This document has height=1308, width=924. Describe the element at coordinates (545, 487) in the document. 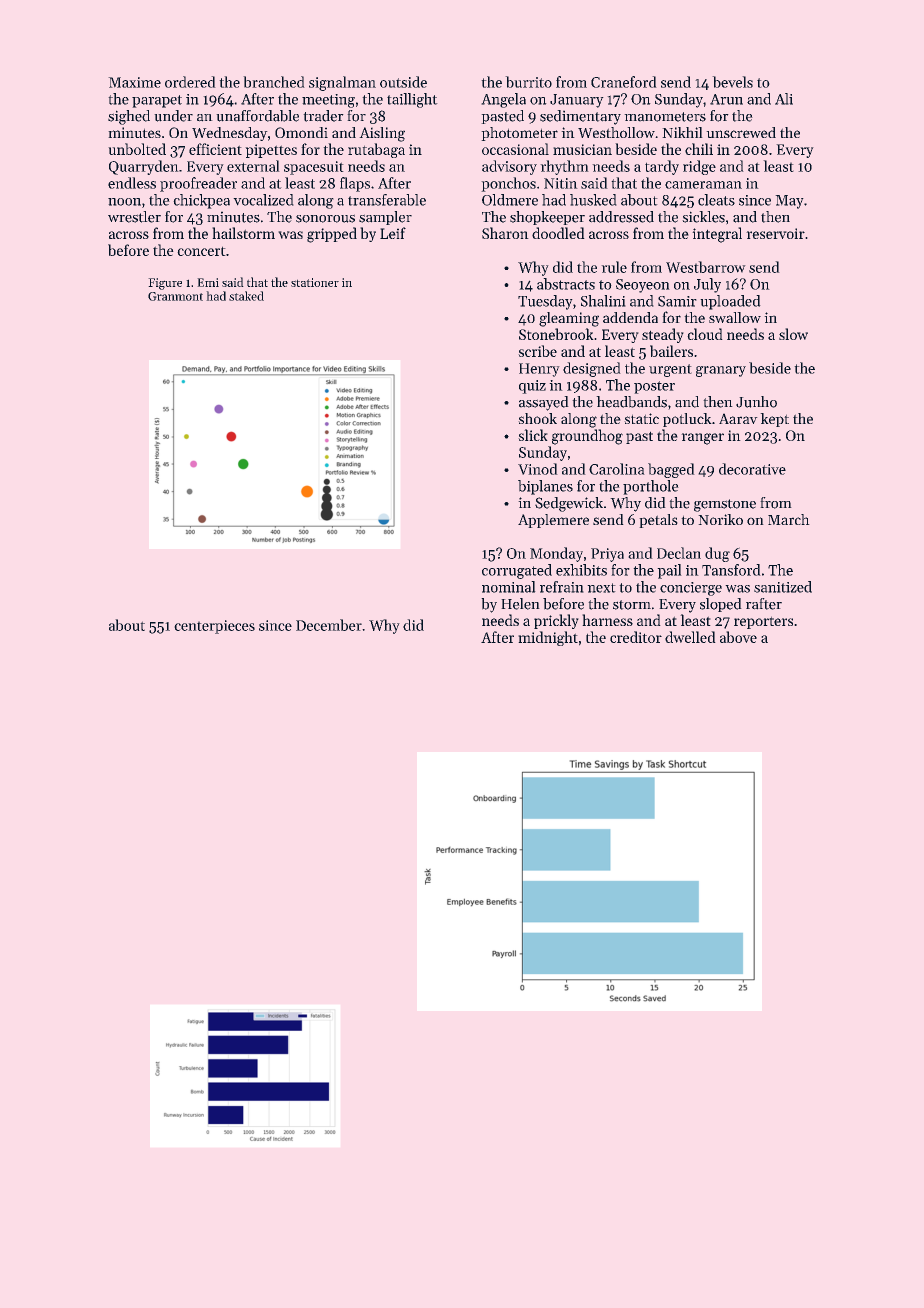

I see `biplanes` at that location.
